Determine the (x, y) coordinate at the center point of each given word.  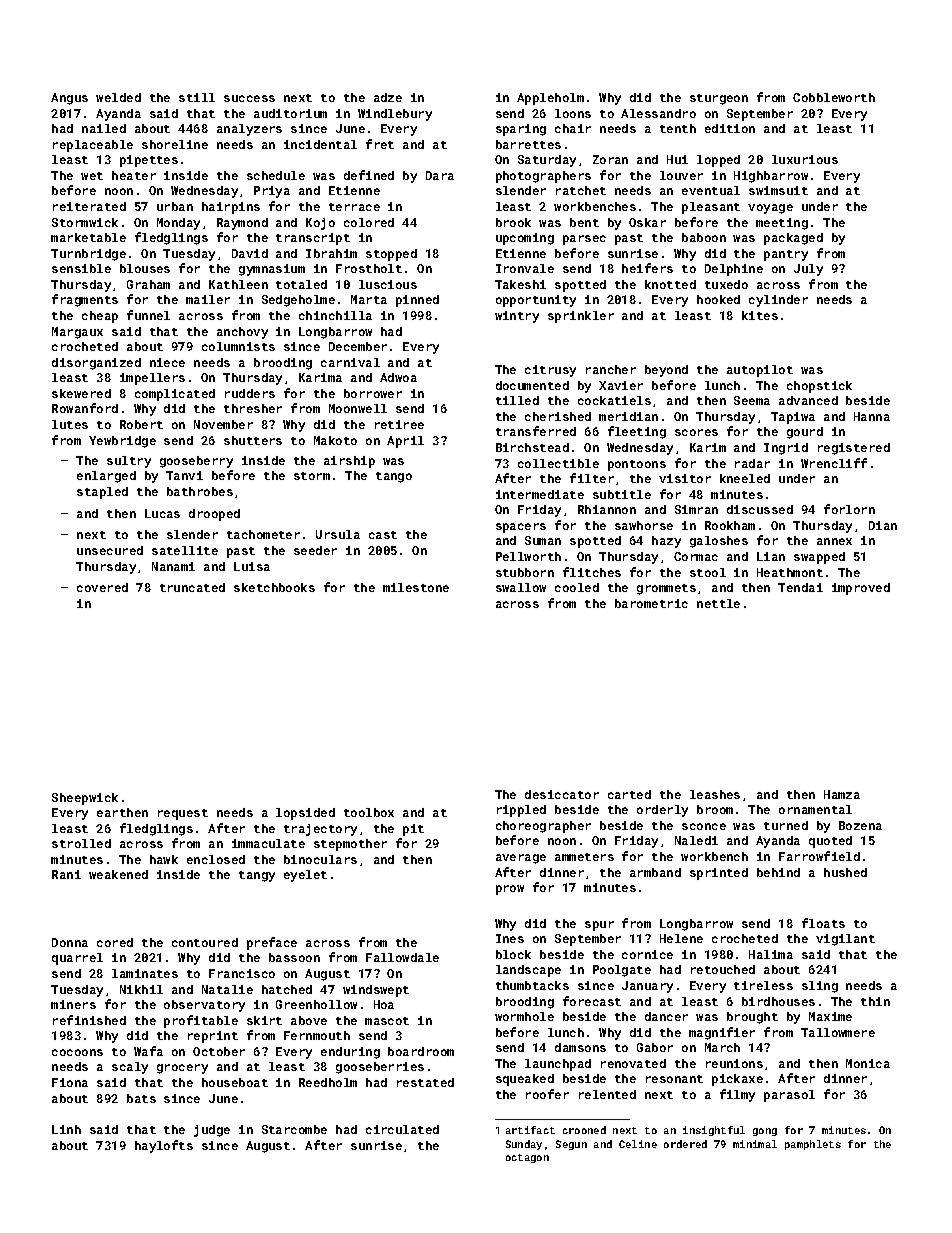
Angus (69, 99)
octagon (527, 1158)
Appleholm (550, 99)
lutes (70, 424)
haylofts (164, 1146)
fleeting (637, 432)
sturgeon (719, 99)
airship (349, 462)
